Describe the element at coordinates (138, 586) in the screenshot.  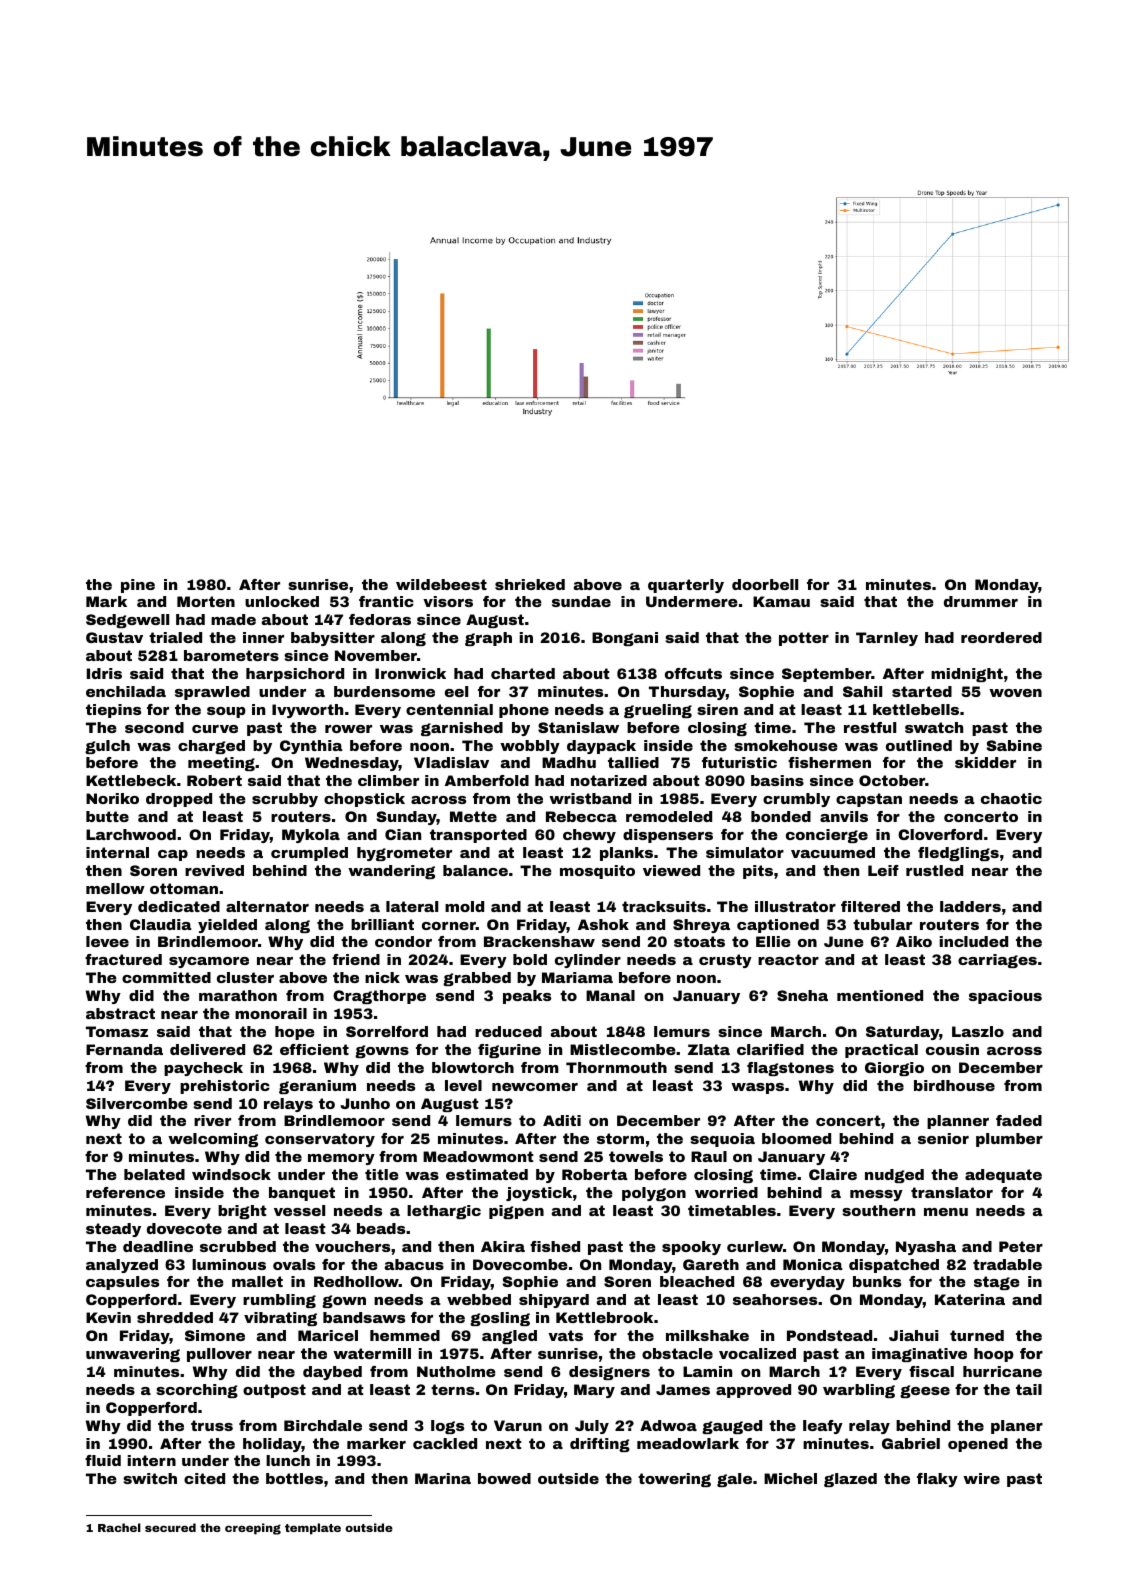
I see `pine` at that location.
